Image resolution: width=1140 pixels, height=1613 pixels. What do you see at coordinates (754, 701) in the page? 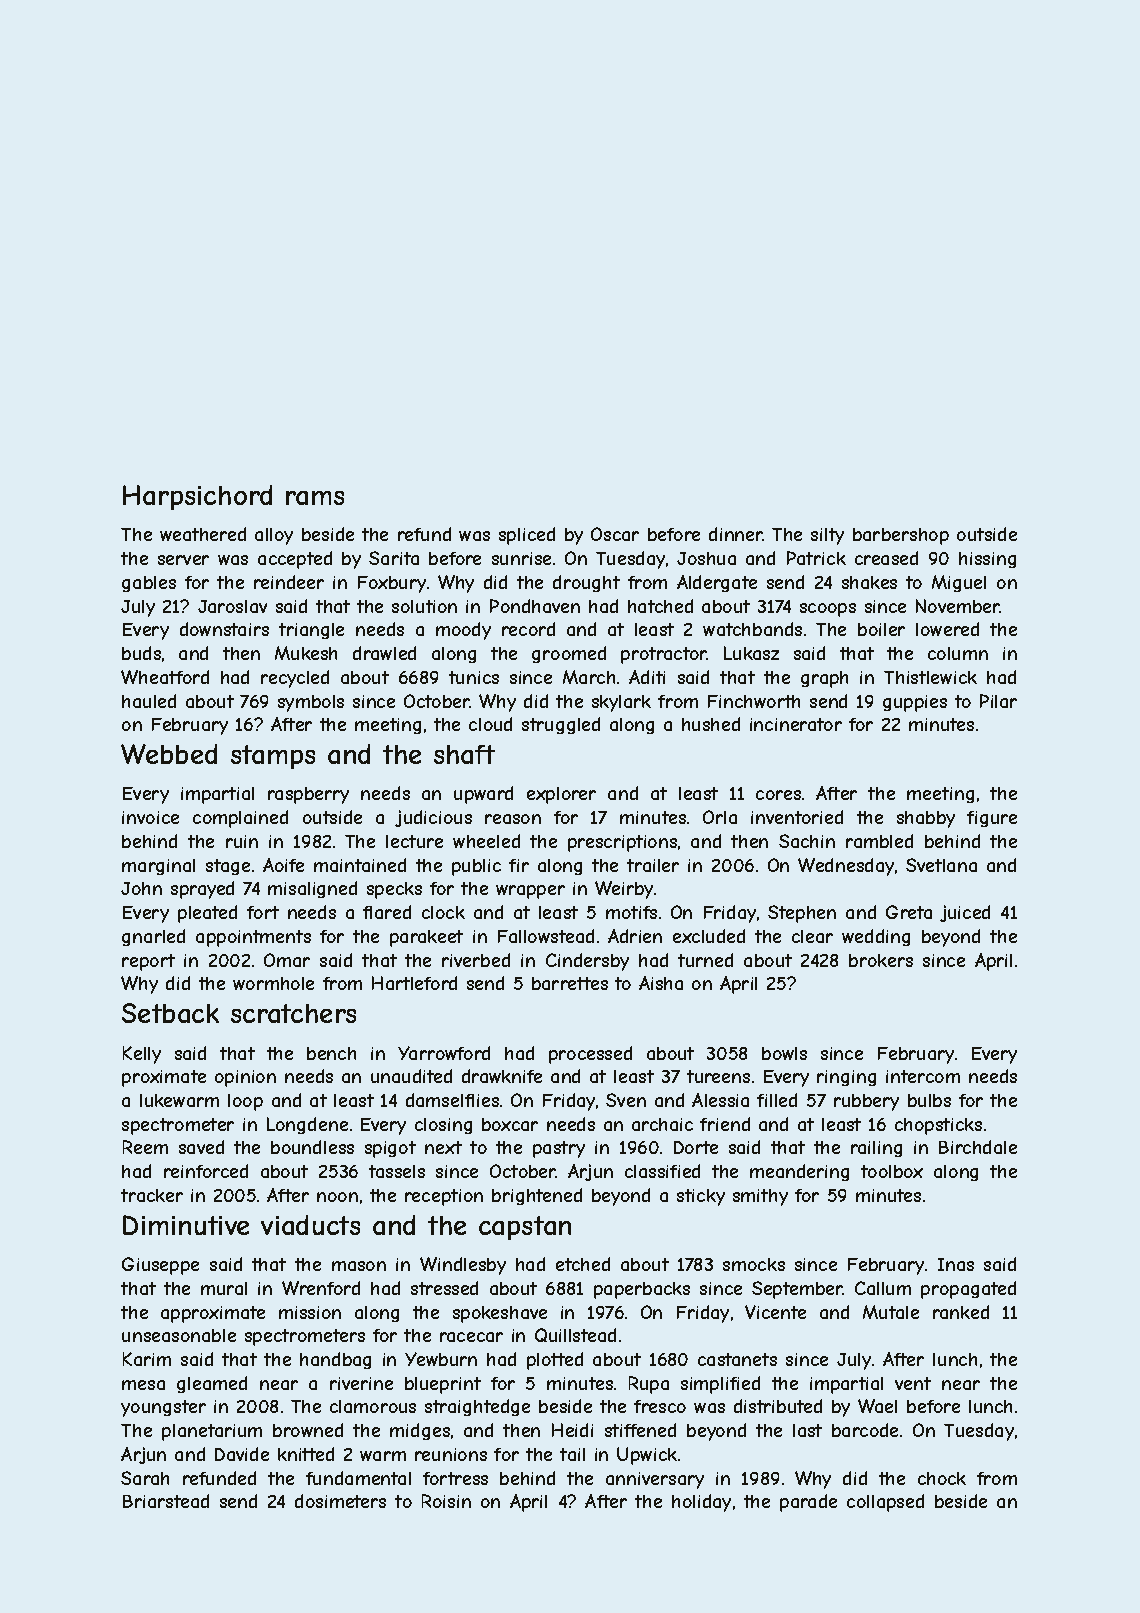
I see `Finchworth` at bounding box center [754, 701].
